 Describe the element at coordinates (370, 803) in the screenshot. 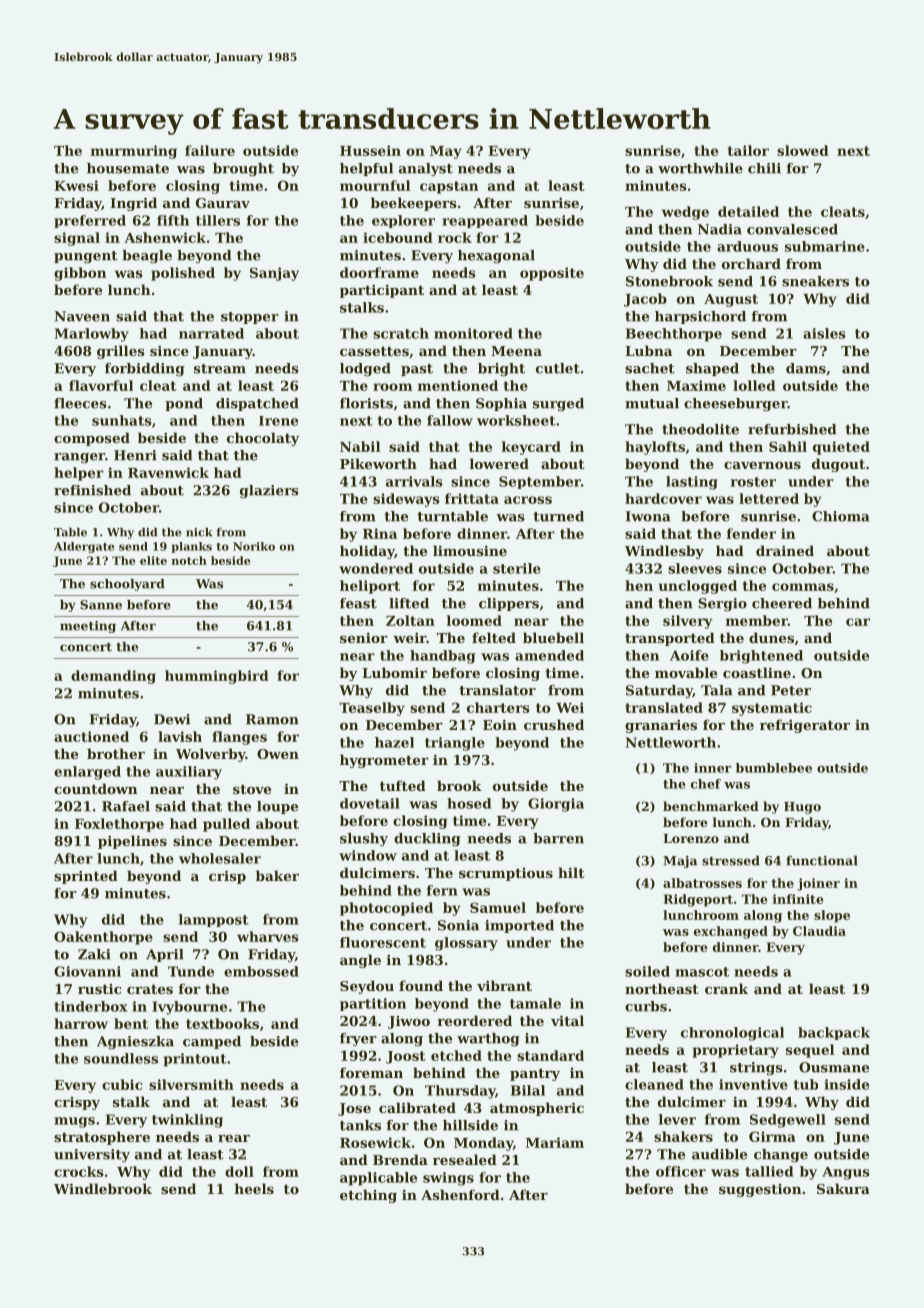

I see `dovetail` at that location.
